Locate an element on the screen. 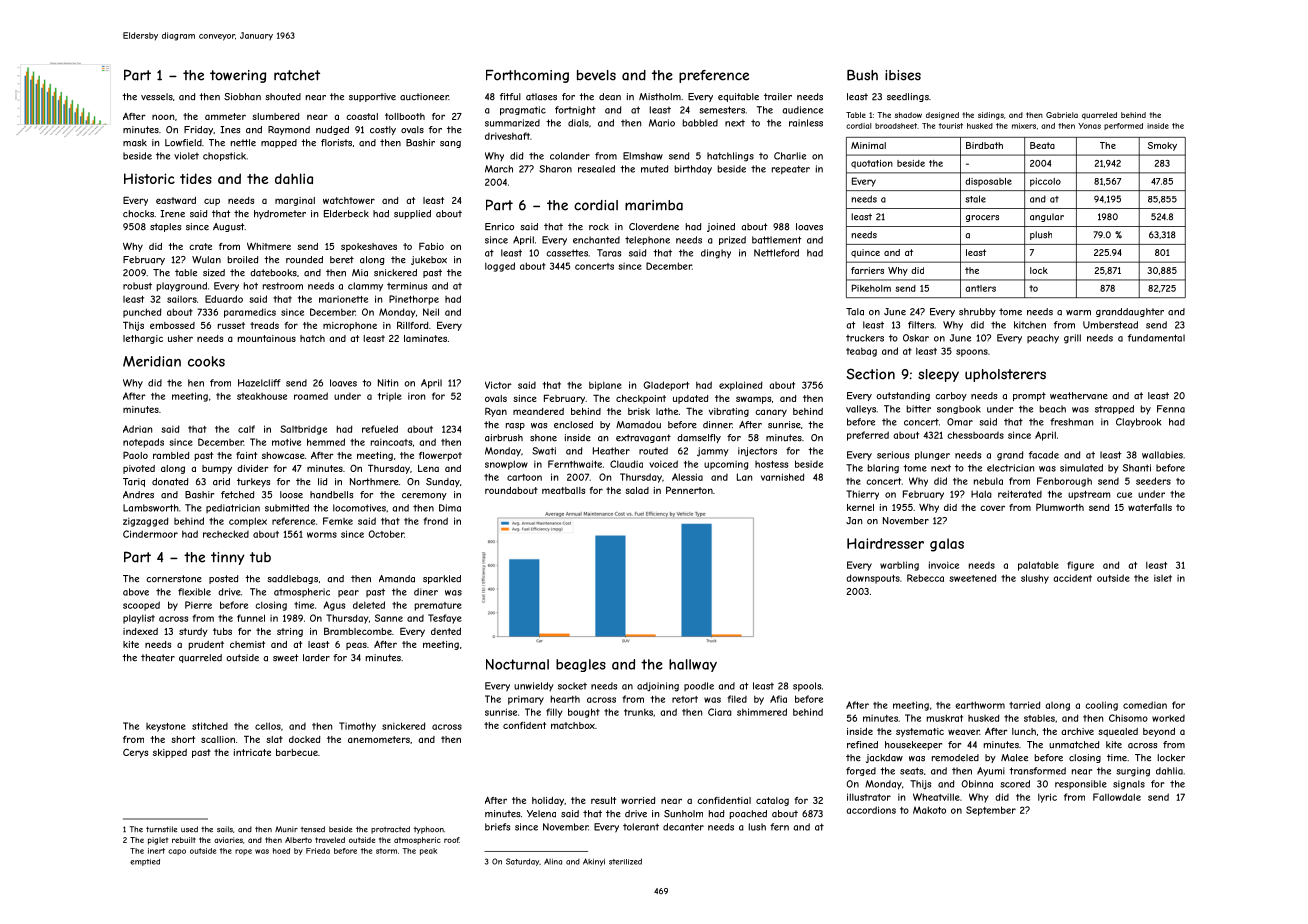 The image size is (1308, 924). summarized is located at coordinates (512, 123).
